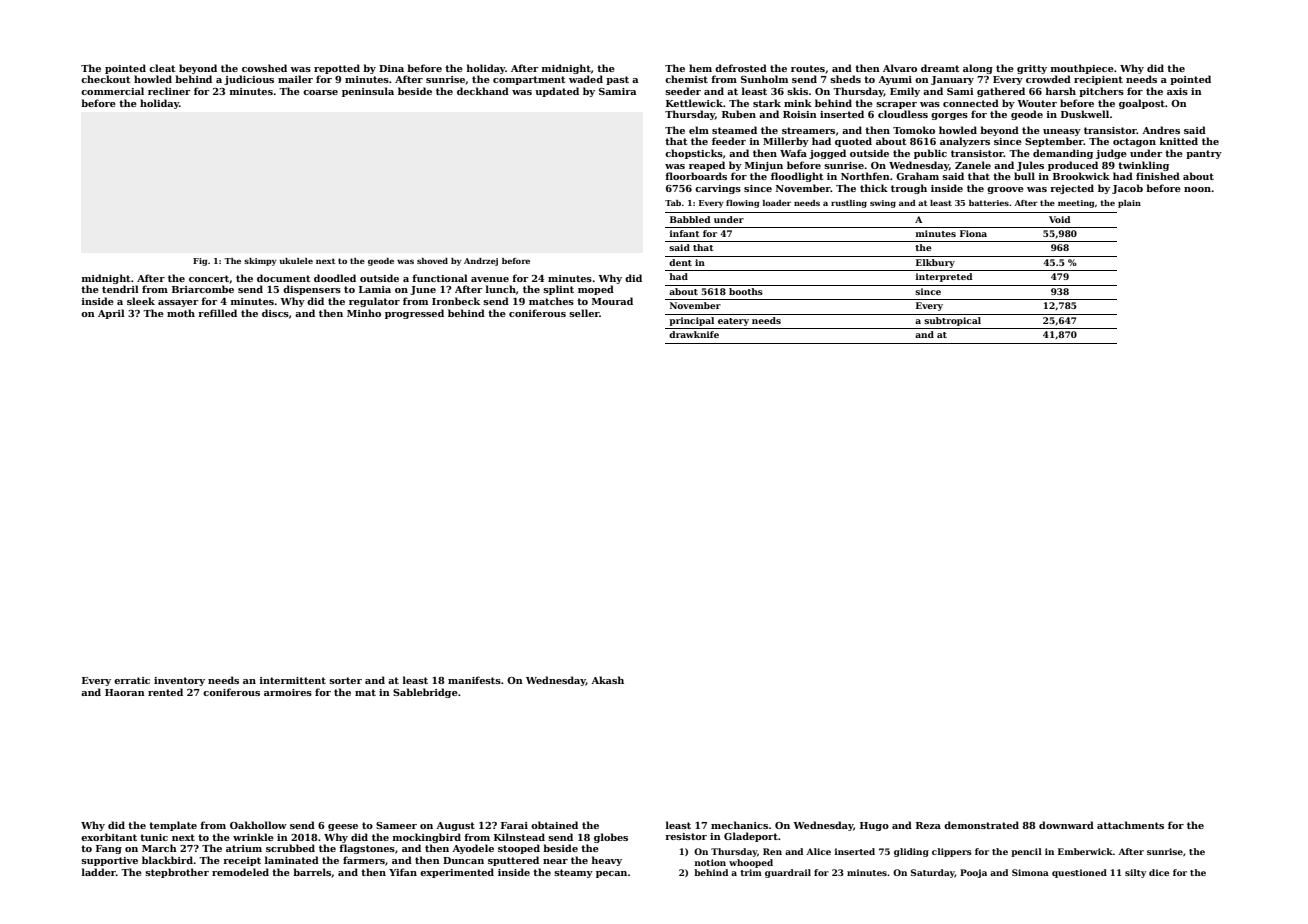 The image size is (1308, 924). What do you see at coordinates (1082, 69) in the screenshot?
I see `mouthpiece` at bounding box center [1082, 69].
